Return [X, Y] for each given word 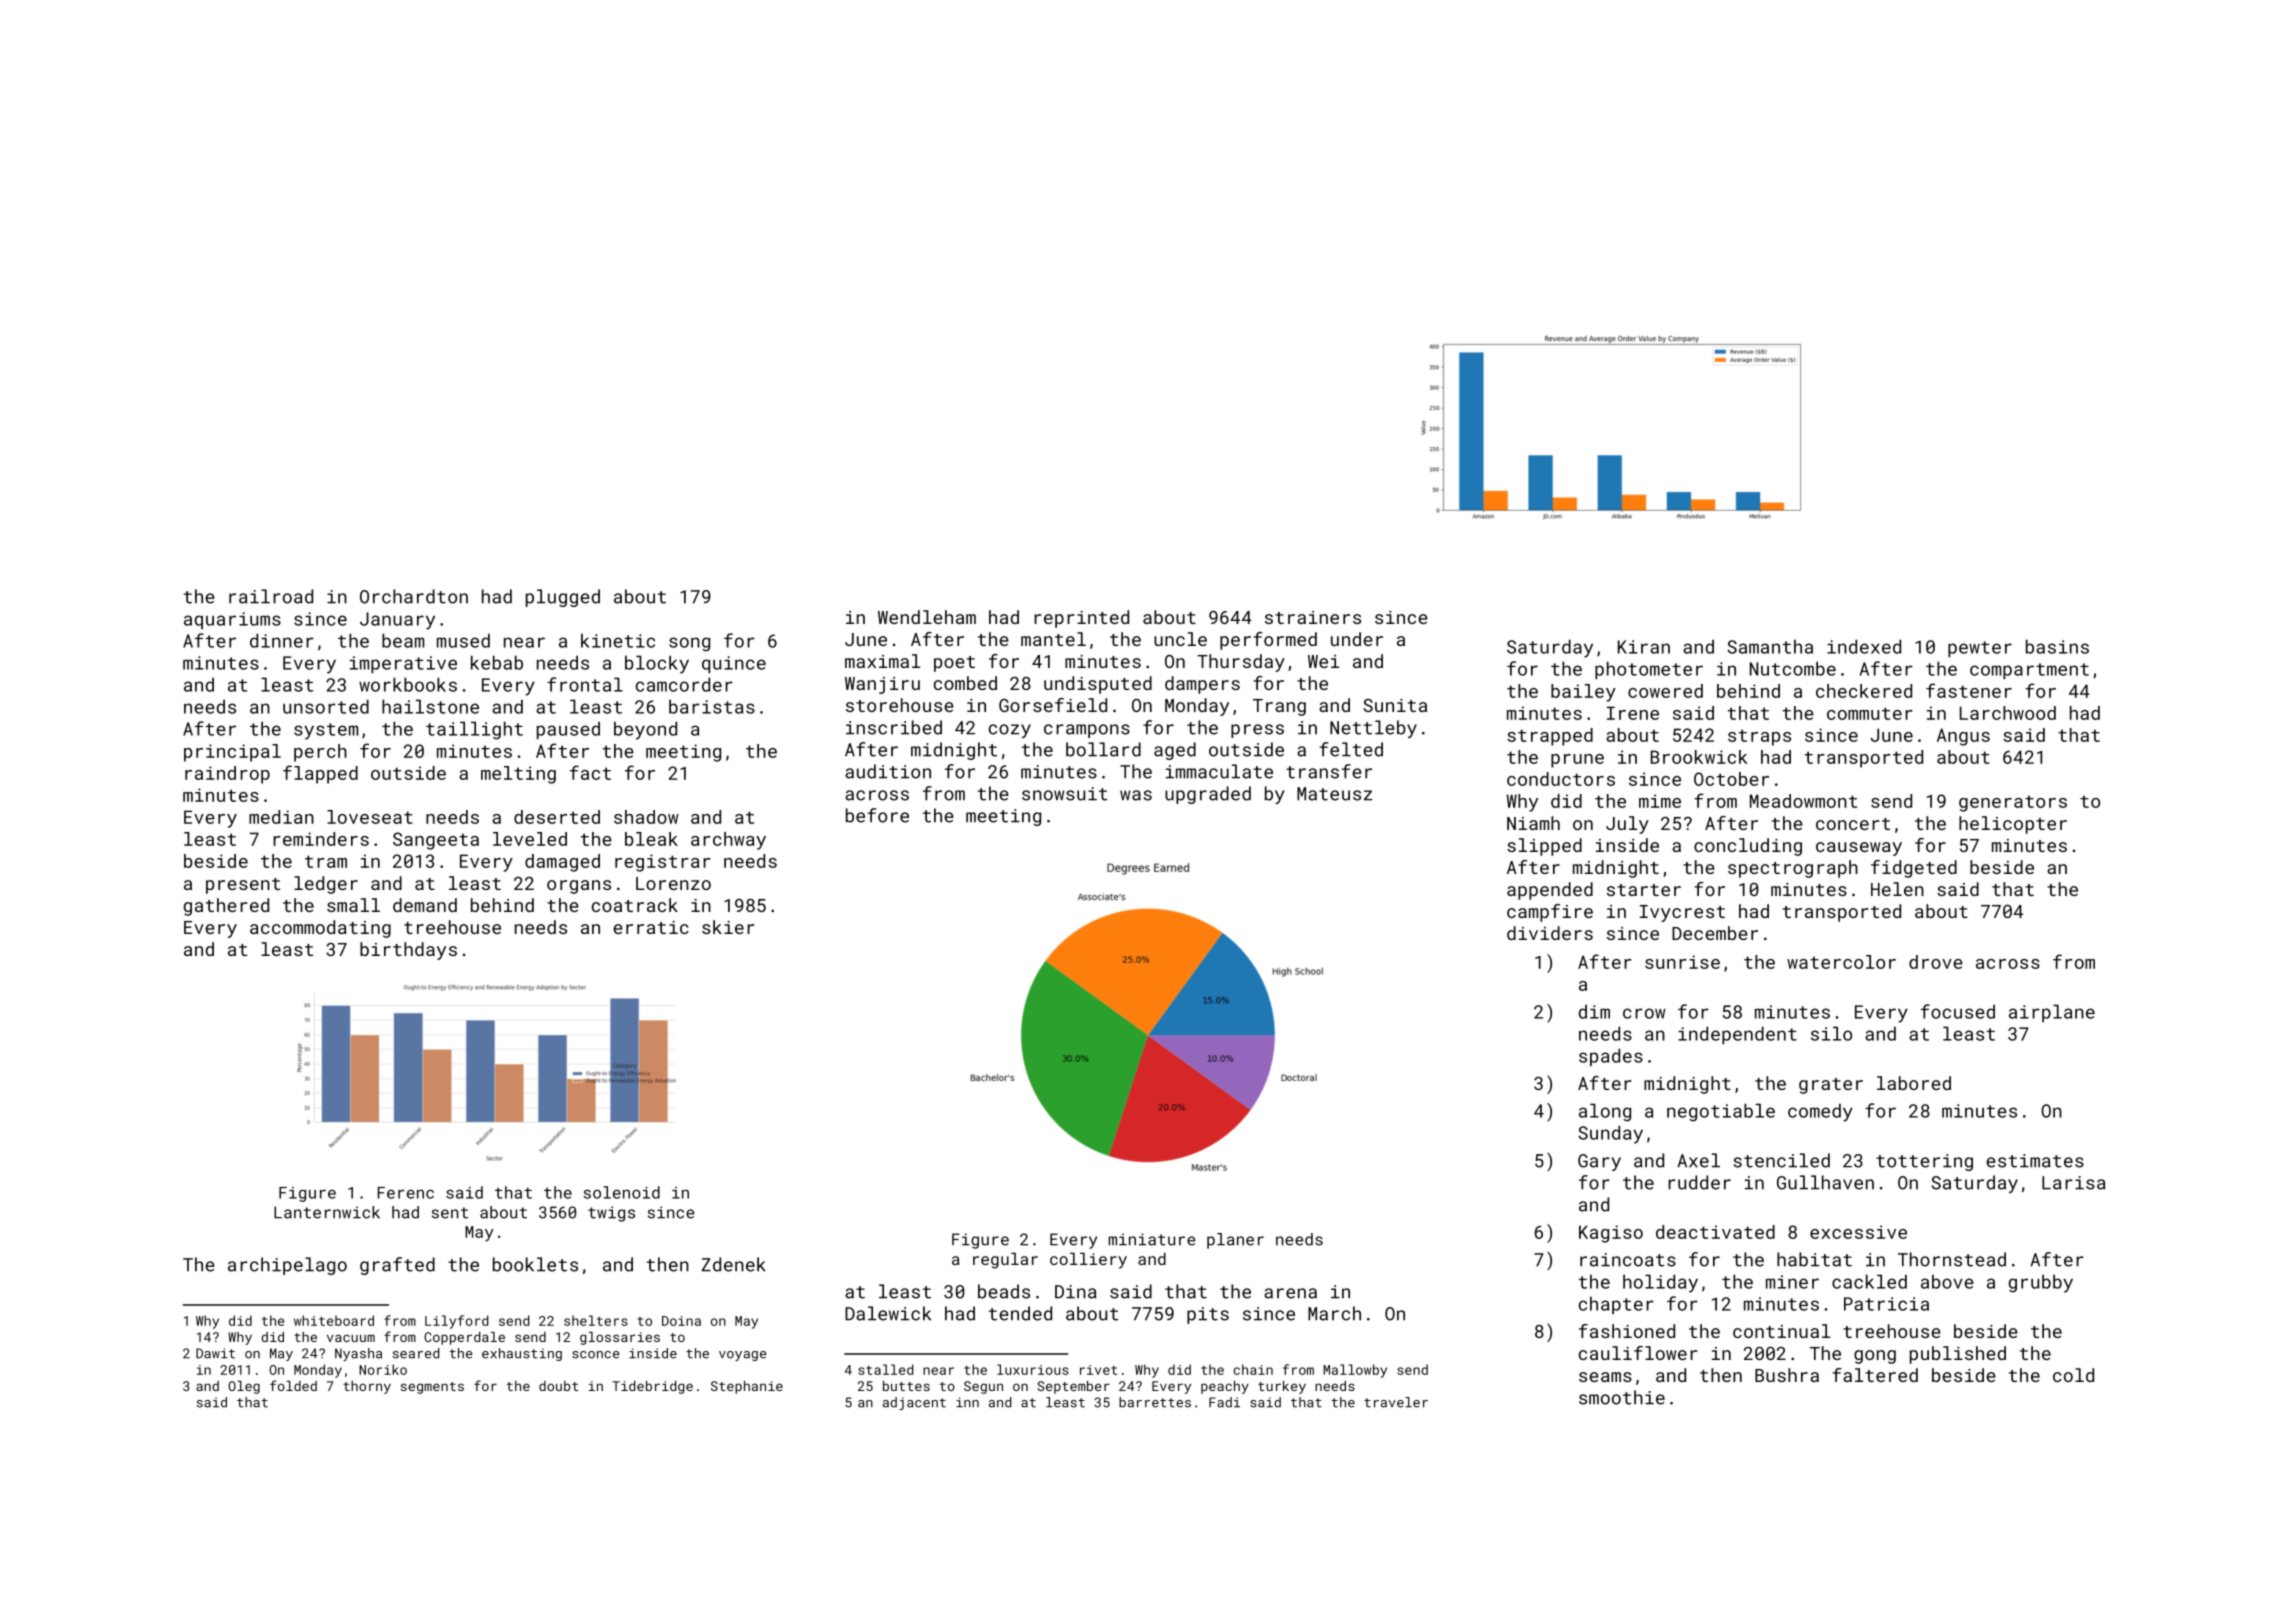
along [1605, 1112]
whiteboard [334, 1320]
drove [1936, 962]
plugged [563, 598]
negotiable [1721, 1112]
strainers [1313, 617]
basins [2057, 646]
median [281, 817]
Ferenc [406, 1193]
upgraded [1208, 795]
